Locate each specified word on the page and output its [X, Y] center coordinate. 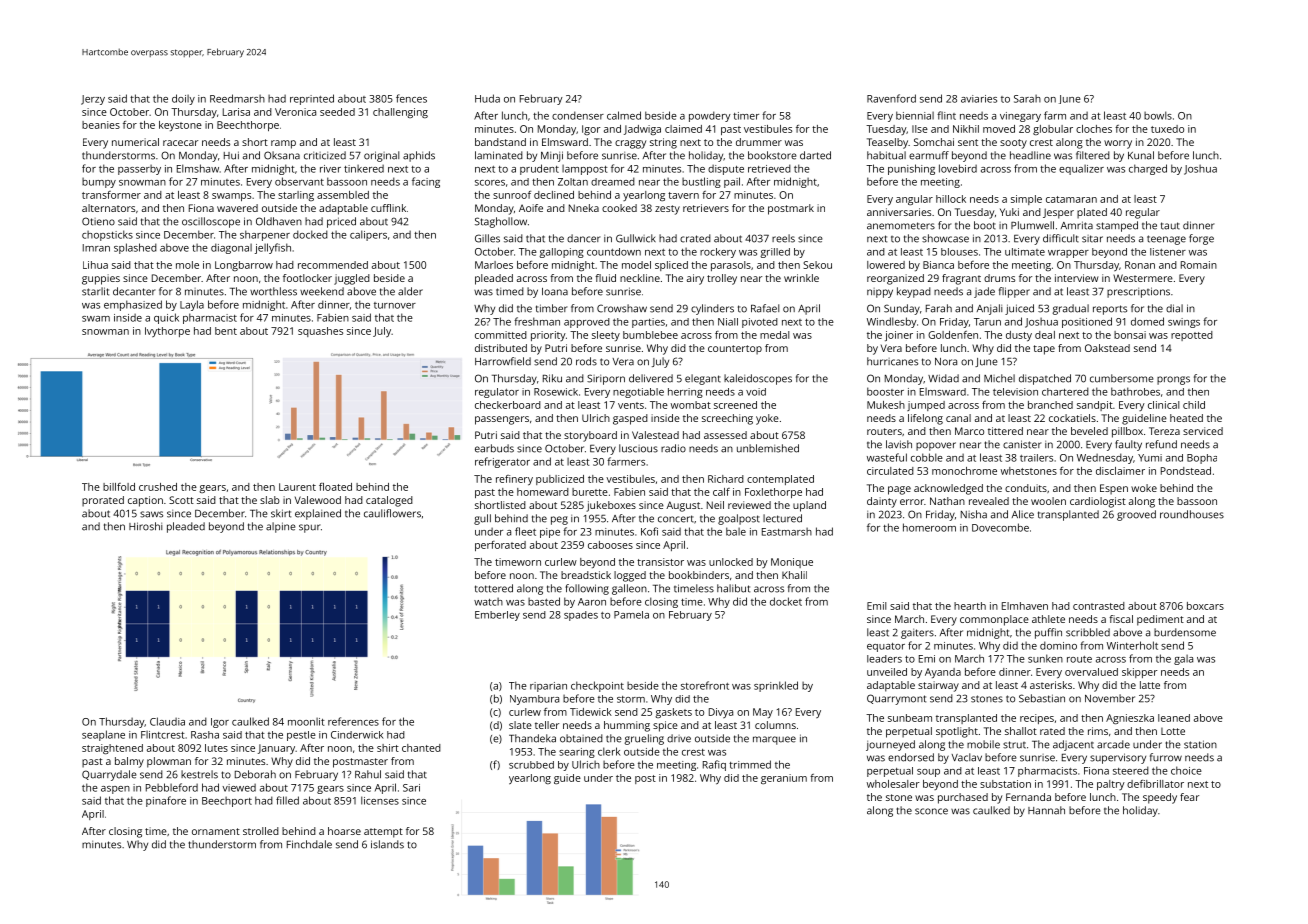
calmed [624, 115]
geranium [784, 779]
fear [1189, 797]
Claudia [167, 721]
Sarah [1027, 99]
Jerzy [93, 100]
